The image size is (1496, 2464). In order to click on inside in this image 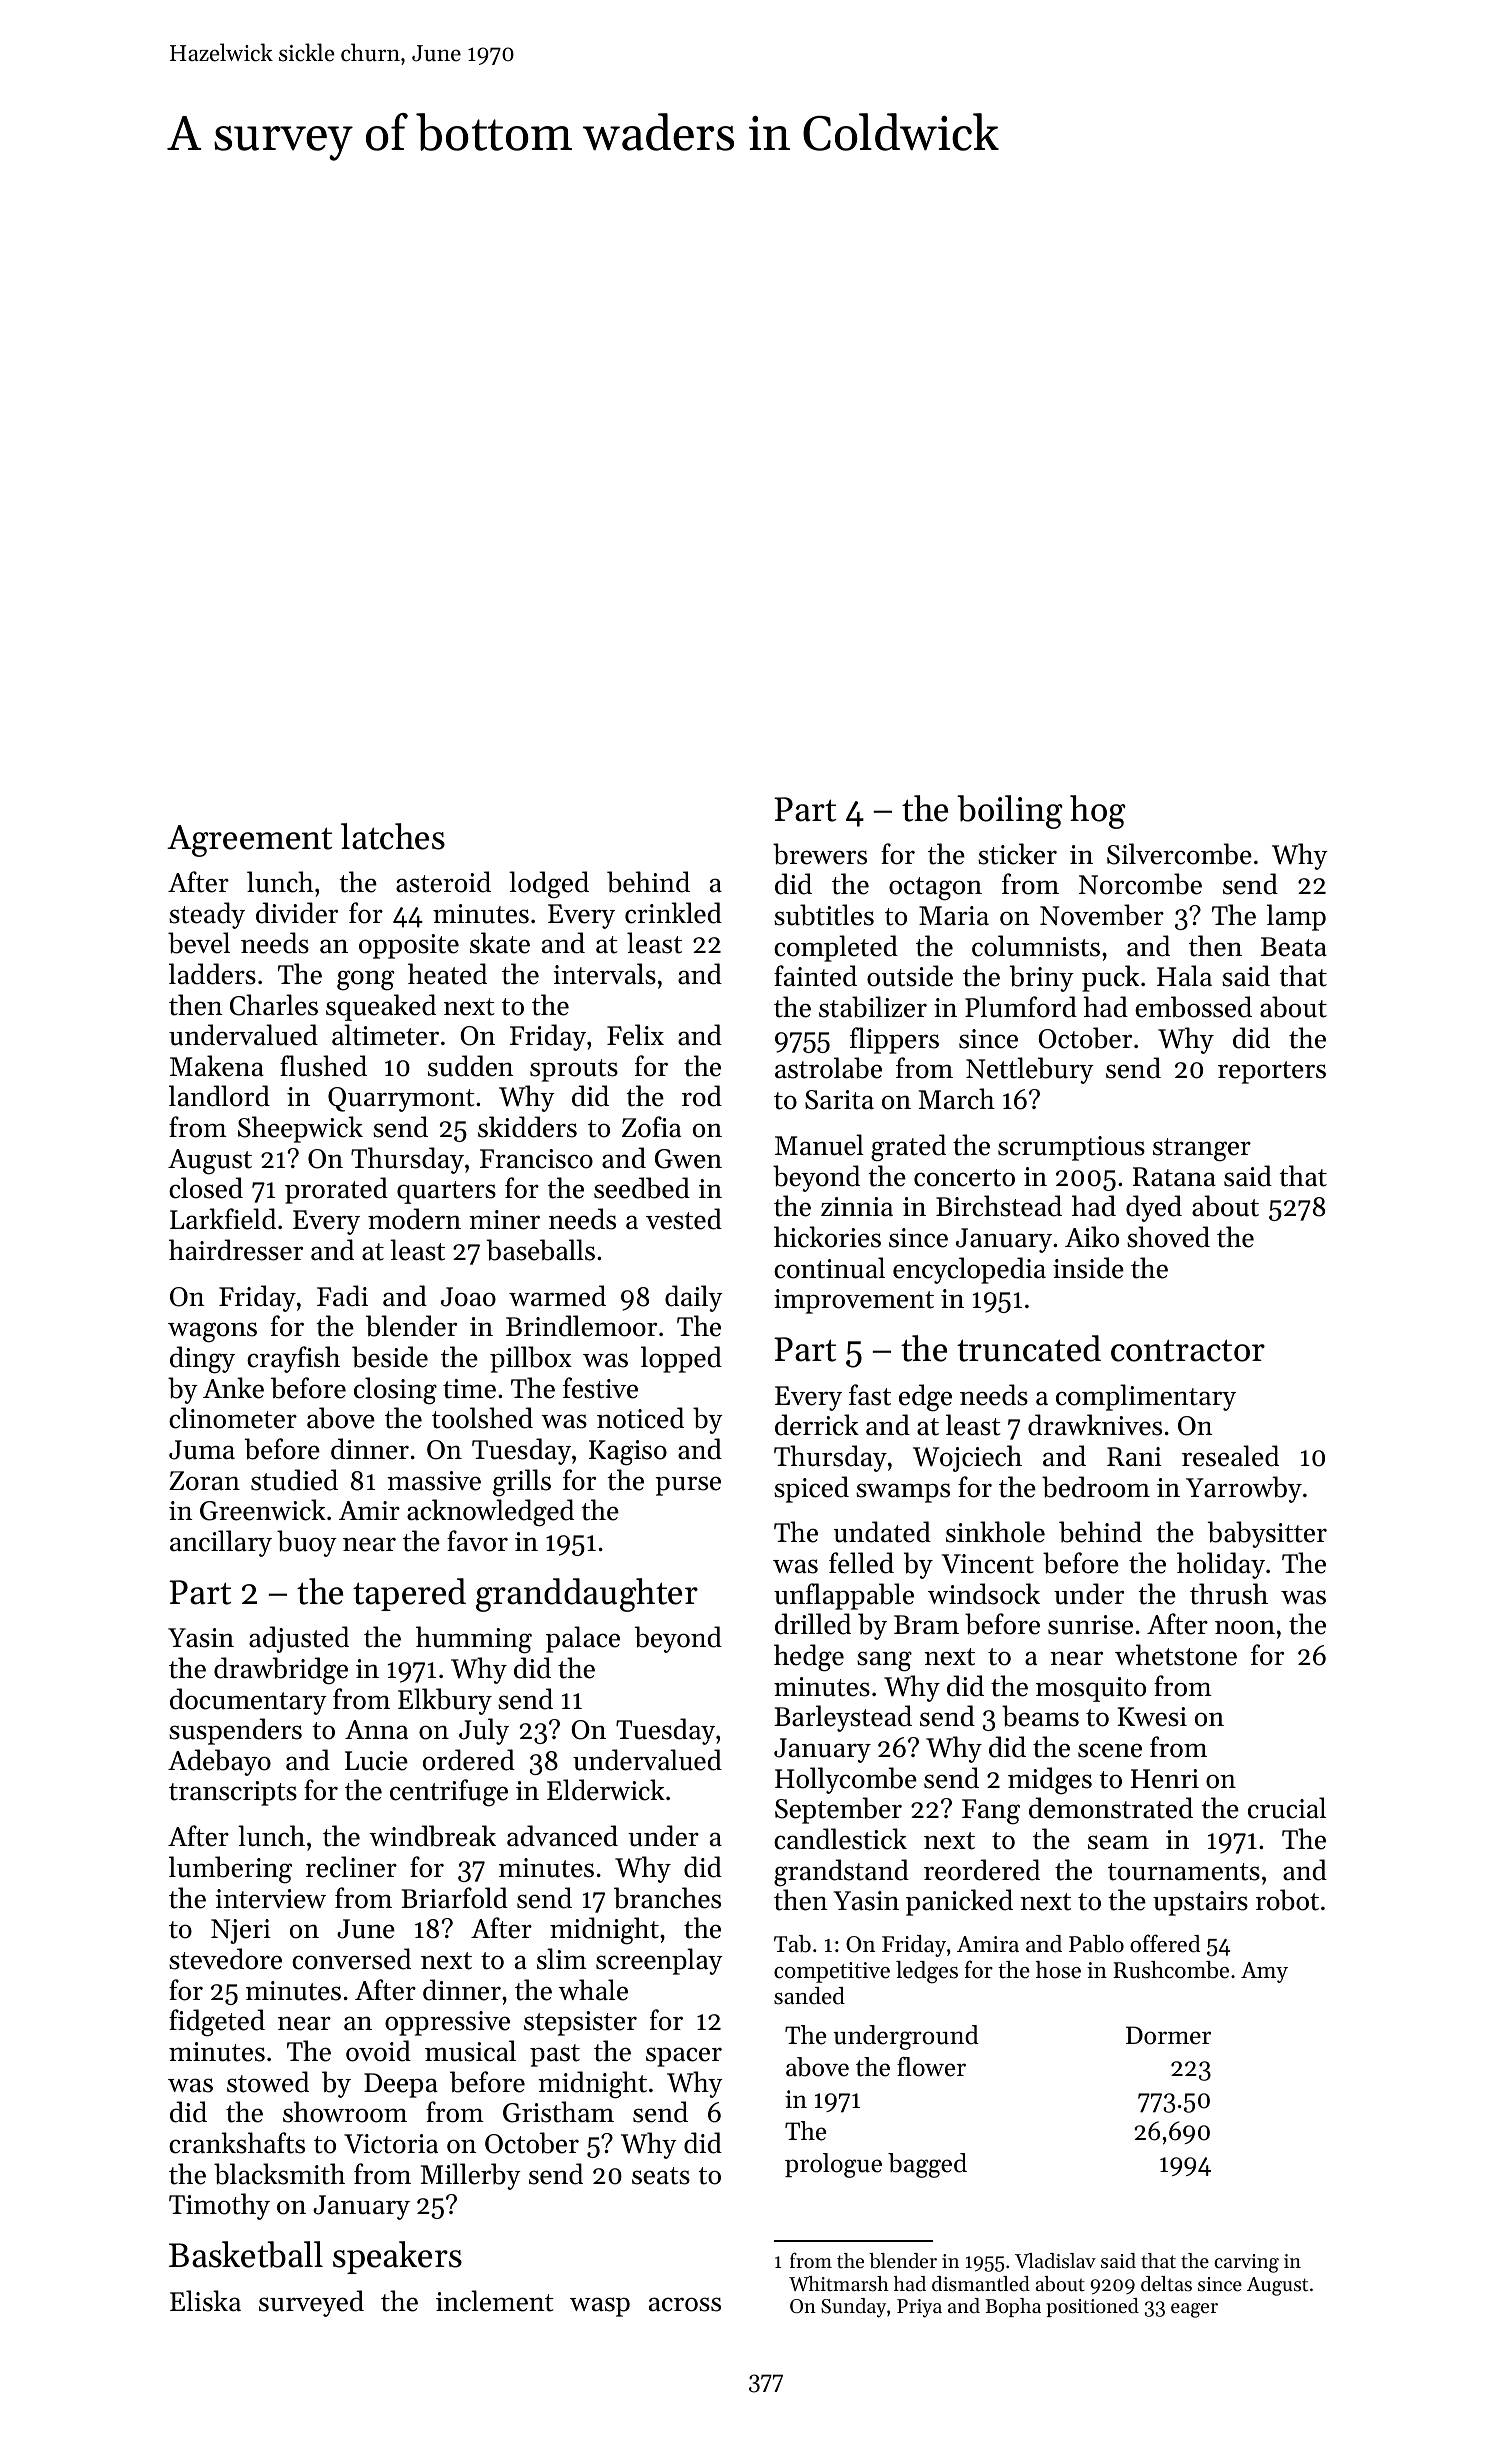, I will do `click(1088, 1268)`.
